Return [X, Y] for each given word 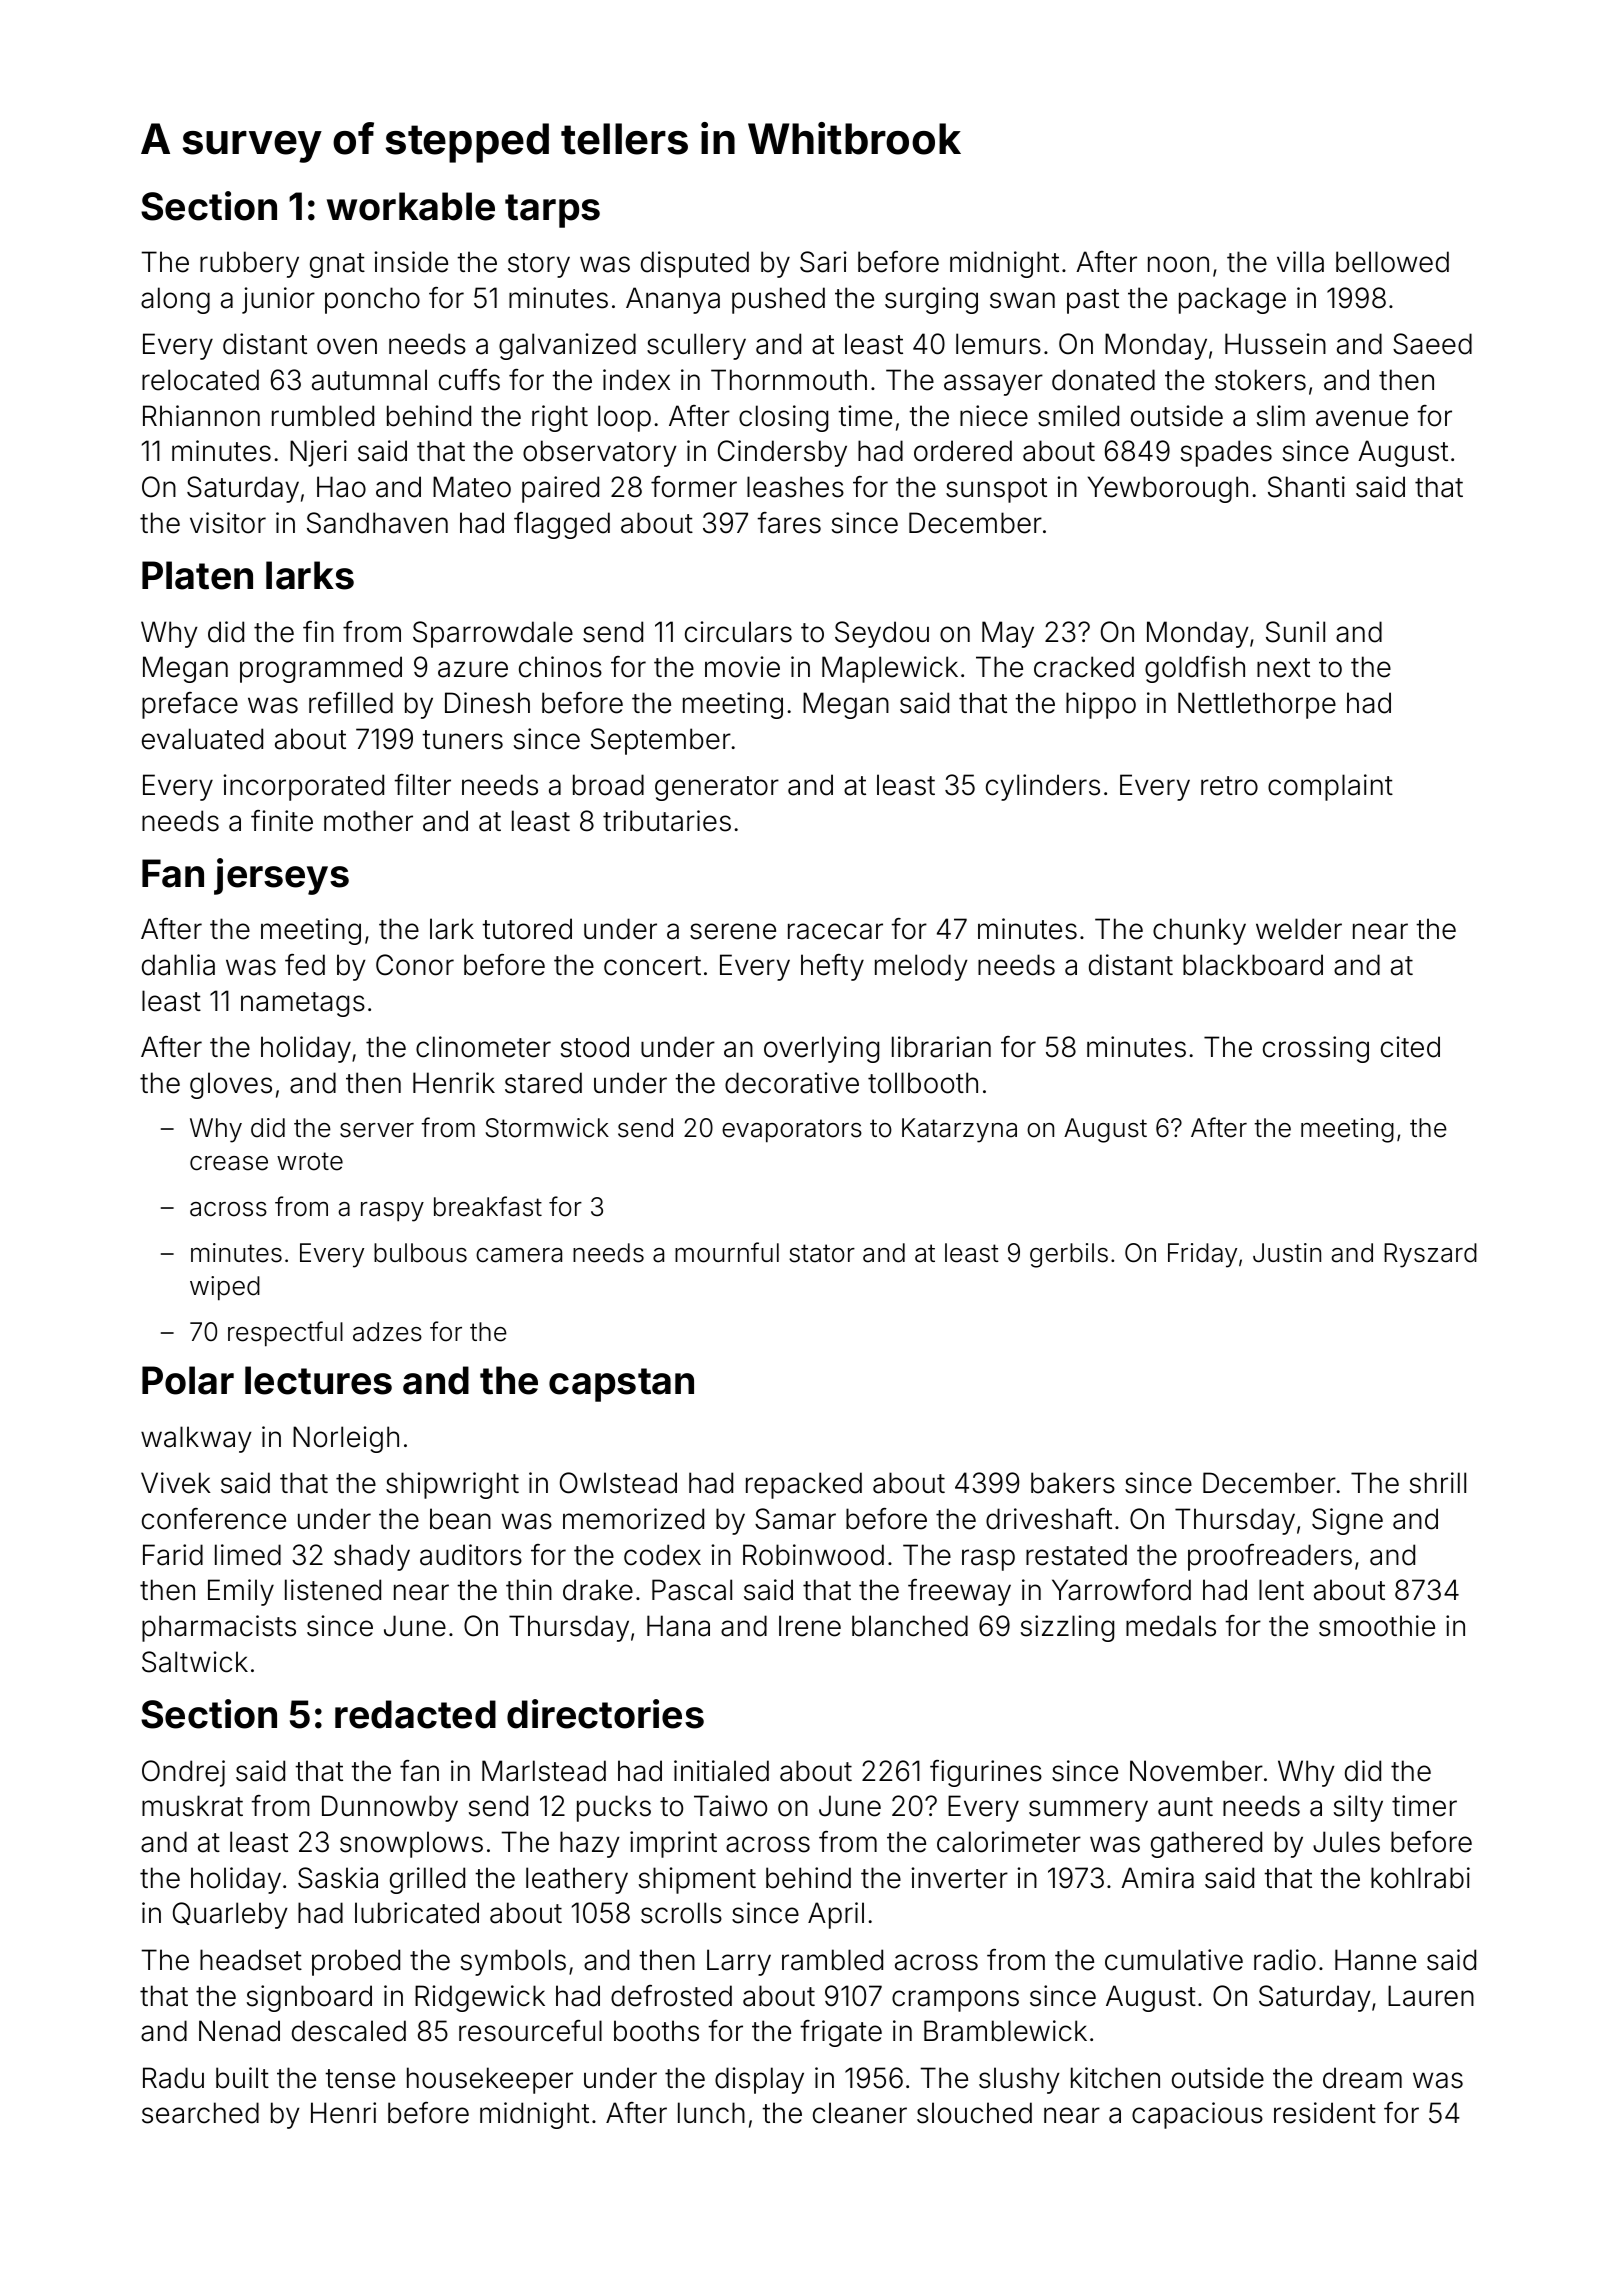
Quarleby [230, 1915]
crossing [1316, 1049]
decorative [792, 1083]
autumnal [369, 380]
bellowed [1392, 262]
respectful [285, 1334]
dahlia [178, 965]
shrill [1438, 1483]
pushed [778, 300]
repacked [804, 1485]
